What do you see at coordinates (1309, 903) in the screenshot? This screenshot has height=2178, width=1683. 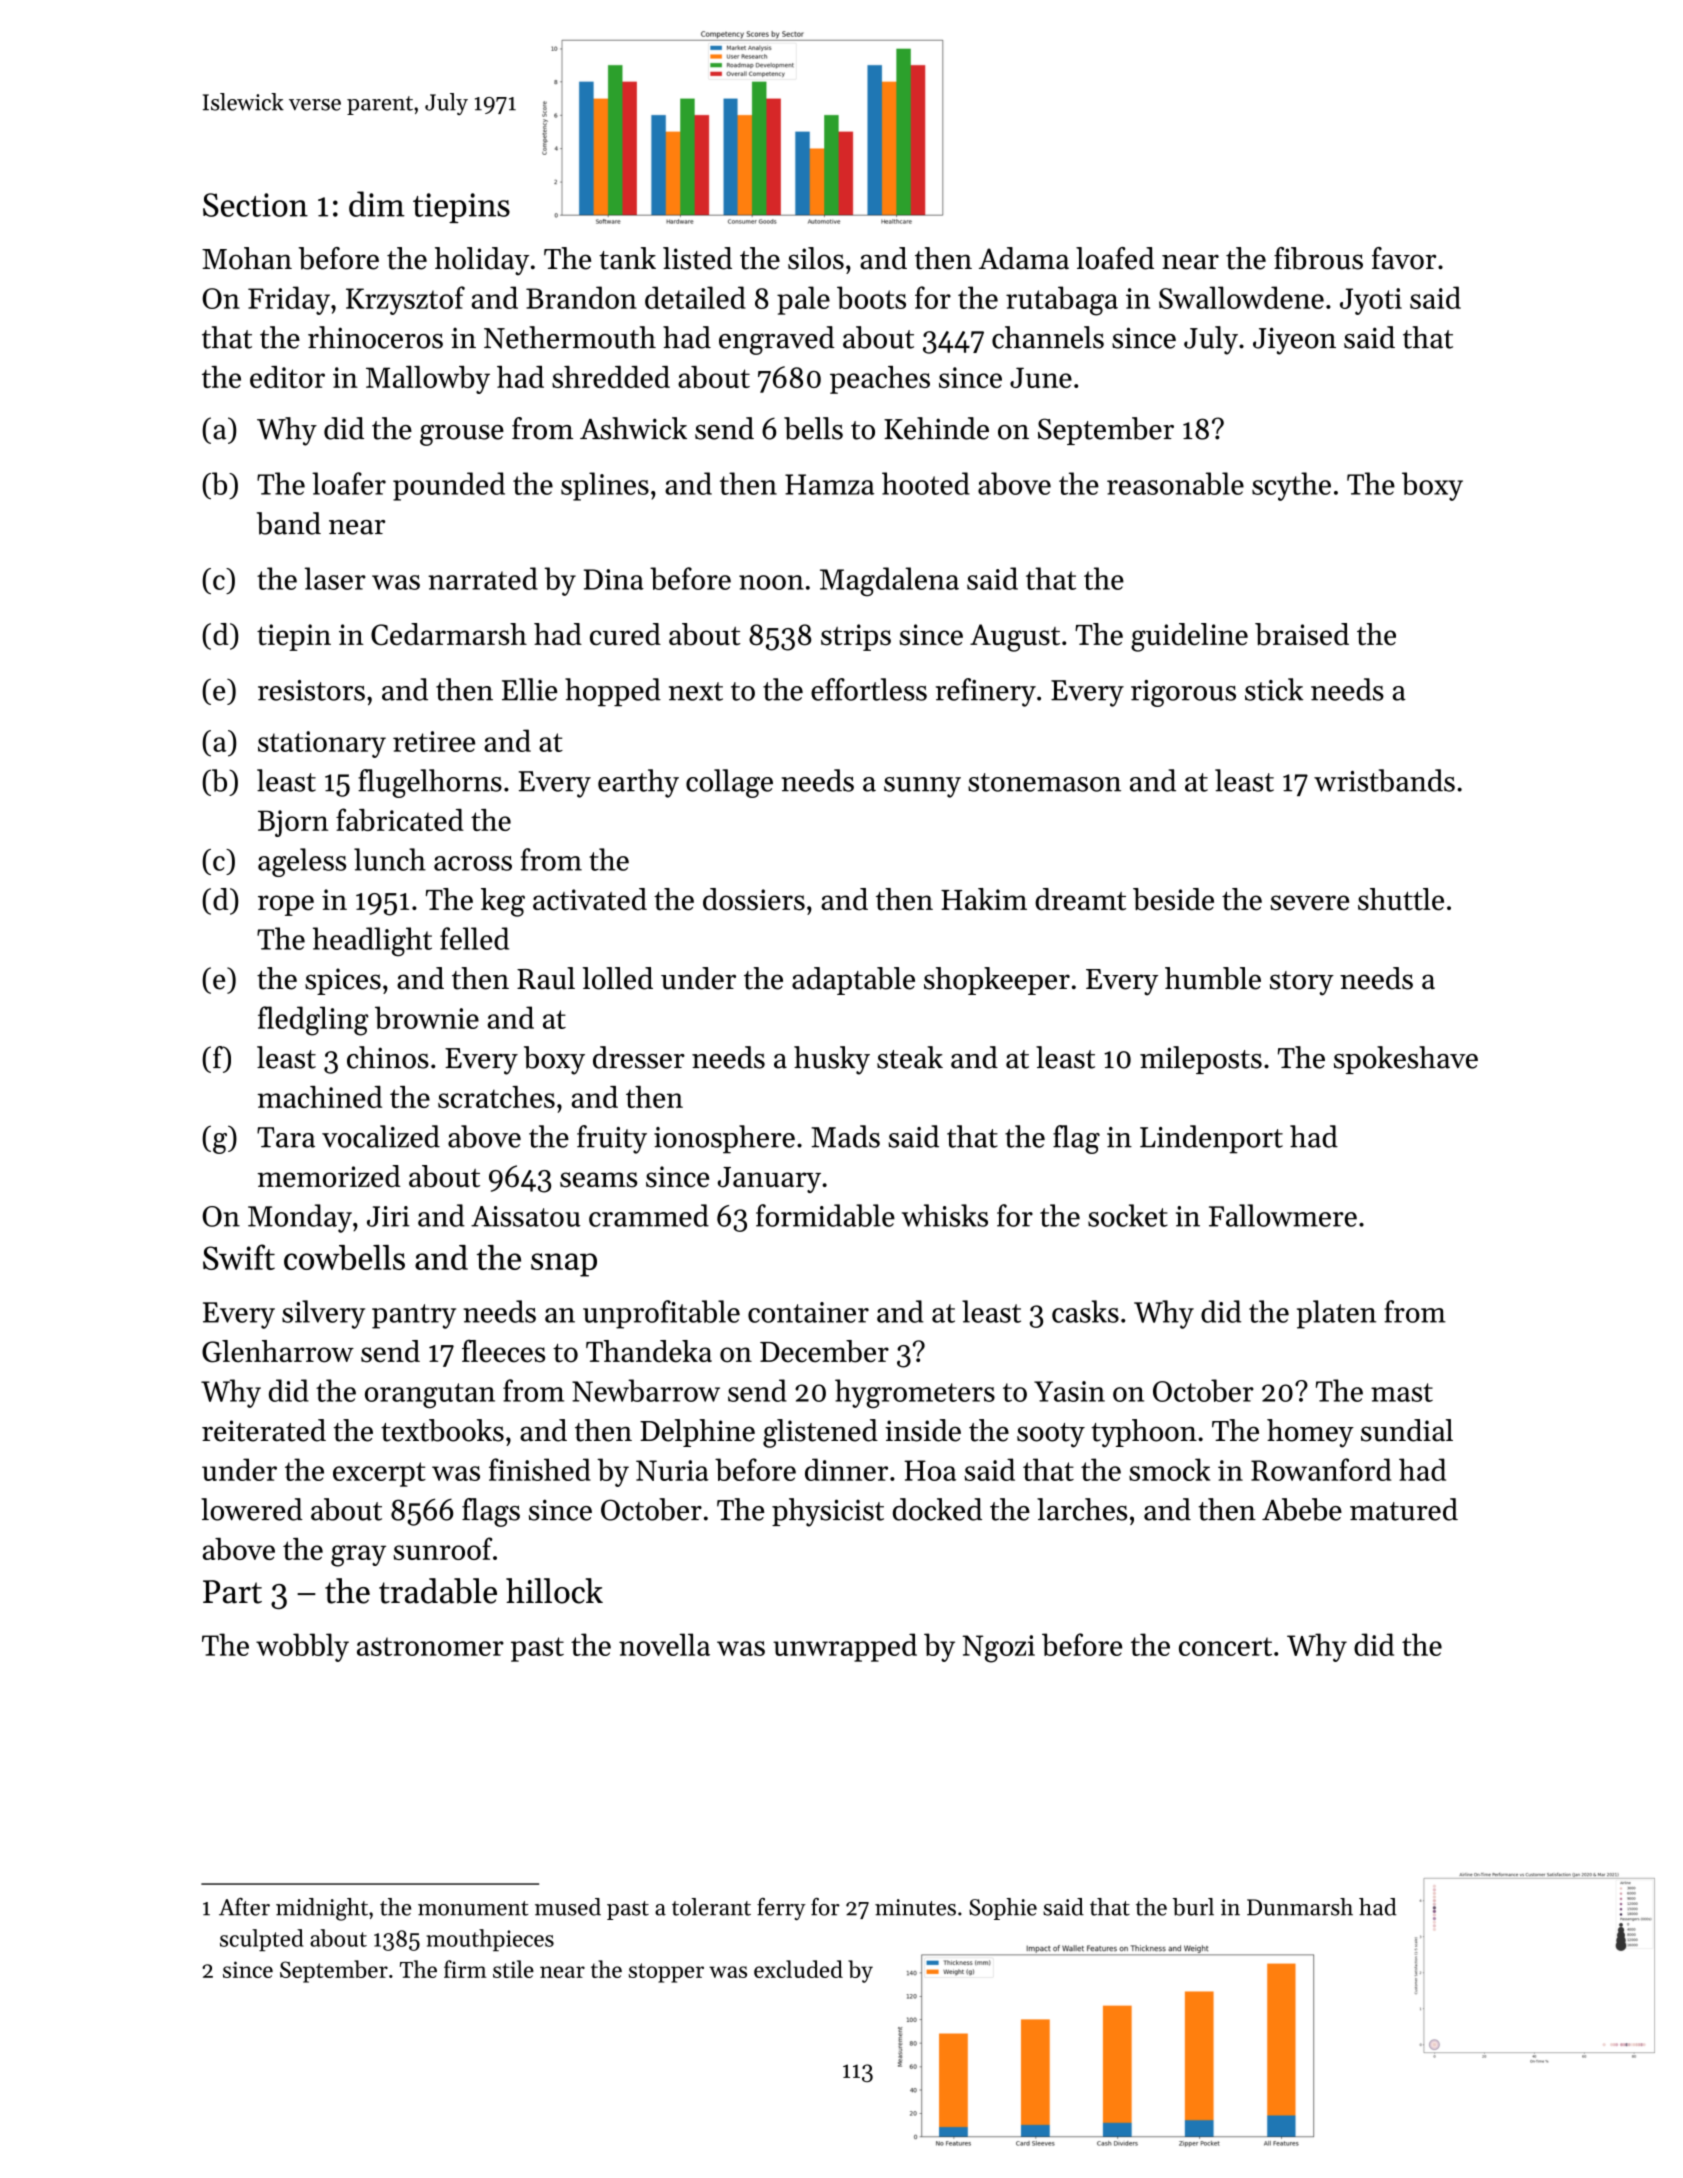 I see `severe` at bounding box center [1309, 903].
